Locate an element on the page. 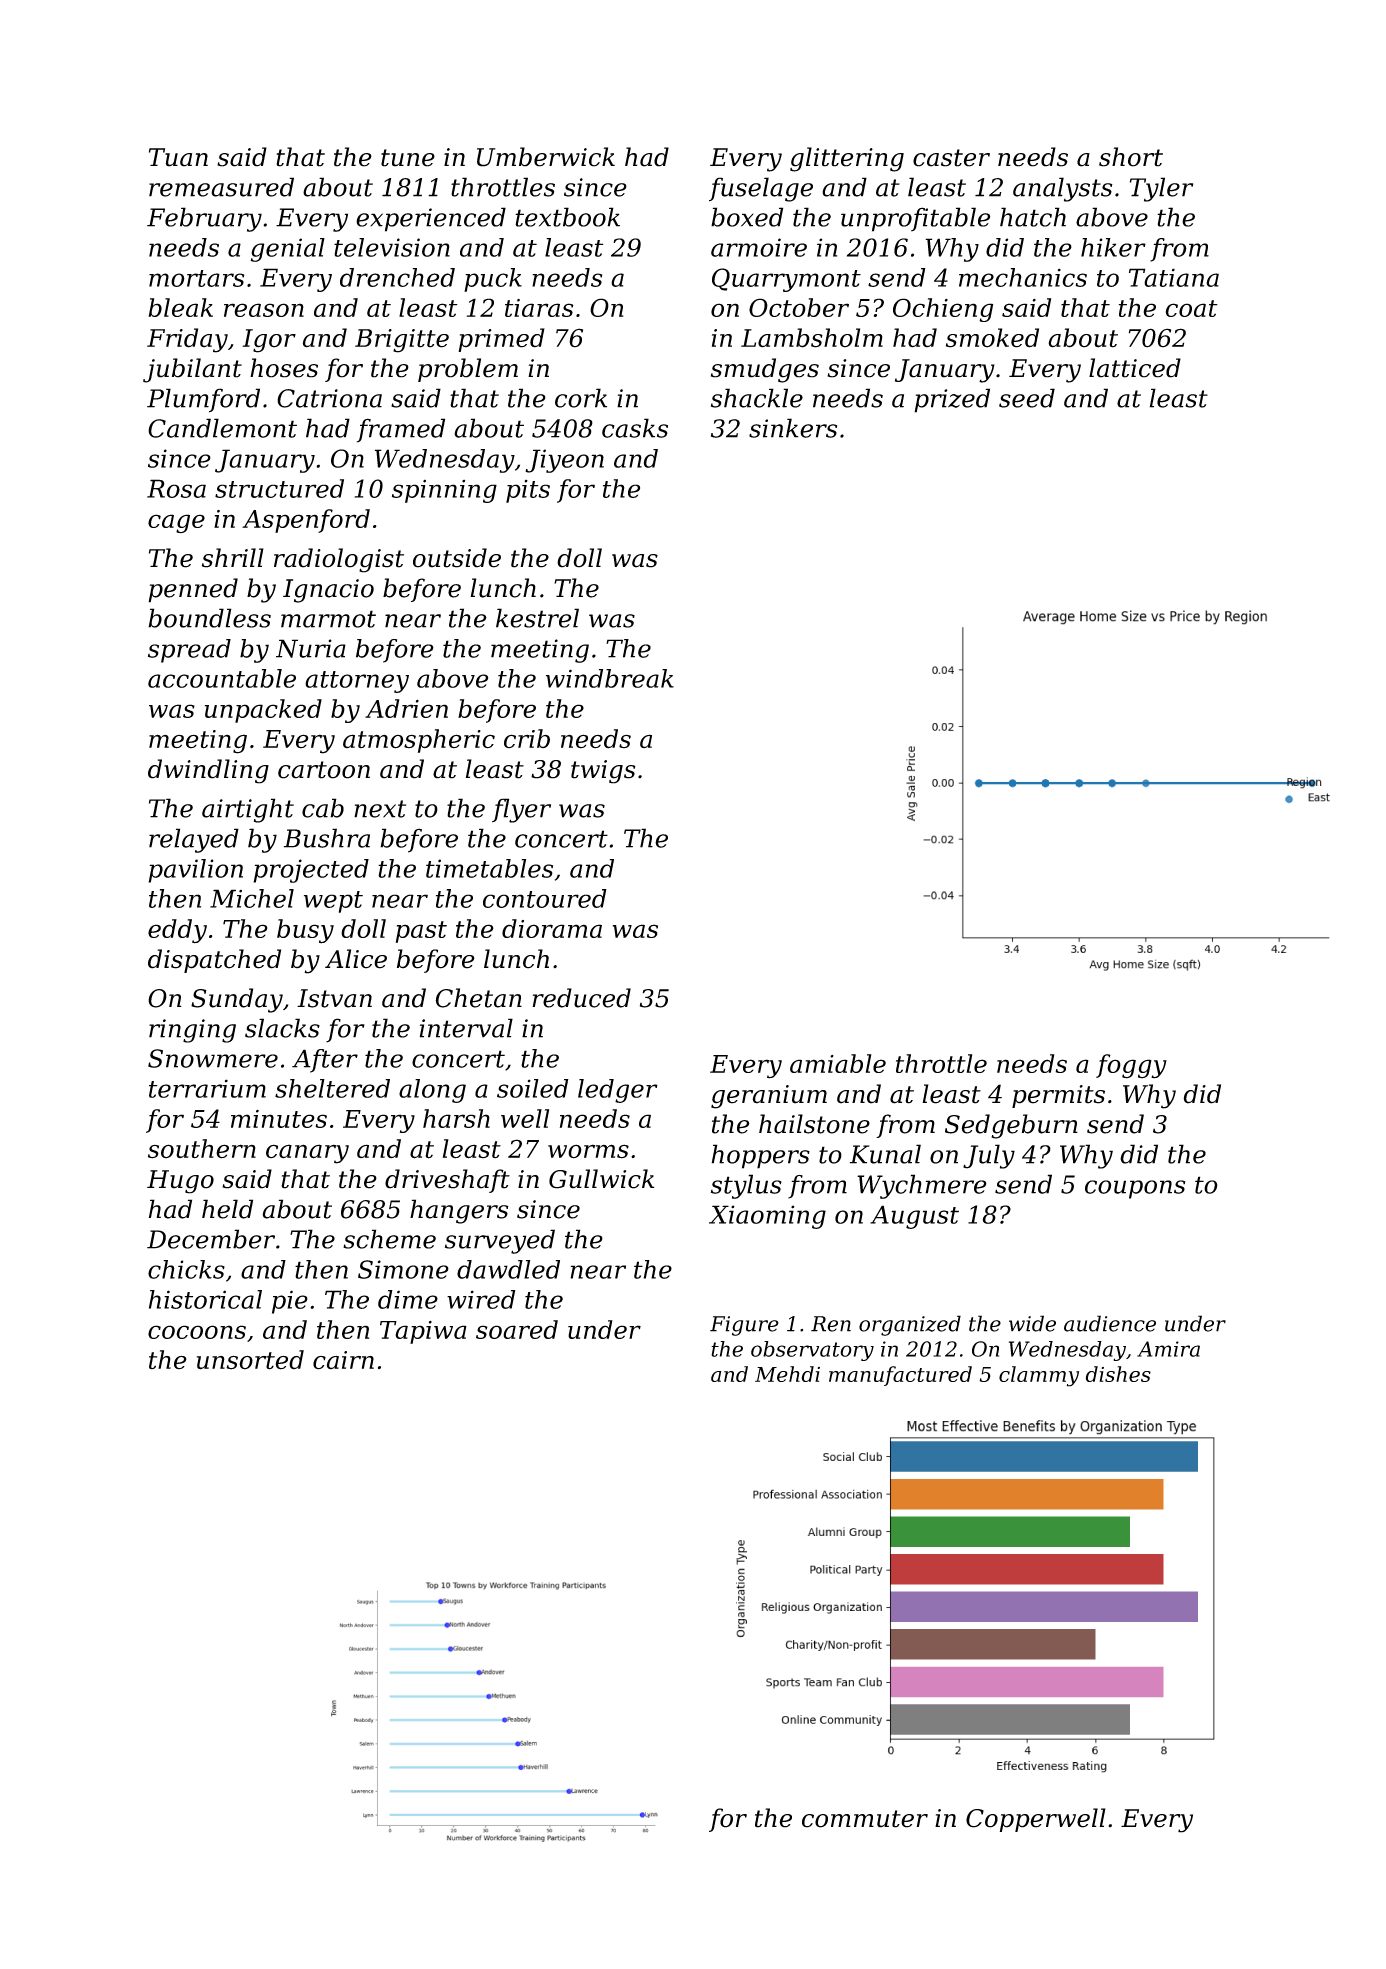 The width and height of the document is (1386, 1969). seed is located at coordinates (1027, 398).
